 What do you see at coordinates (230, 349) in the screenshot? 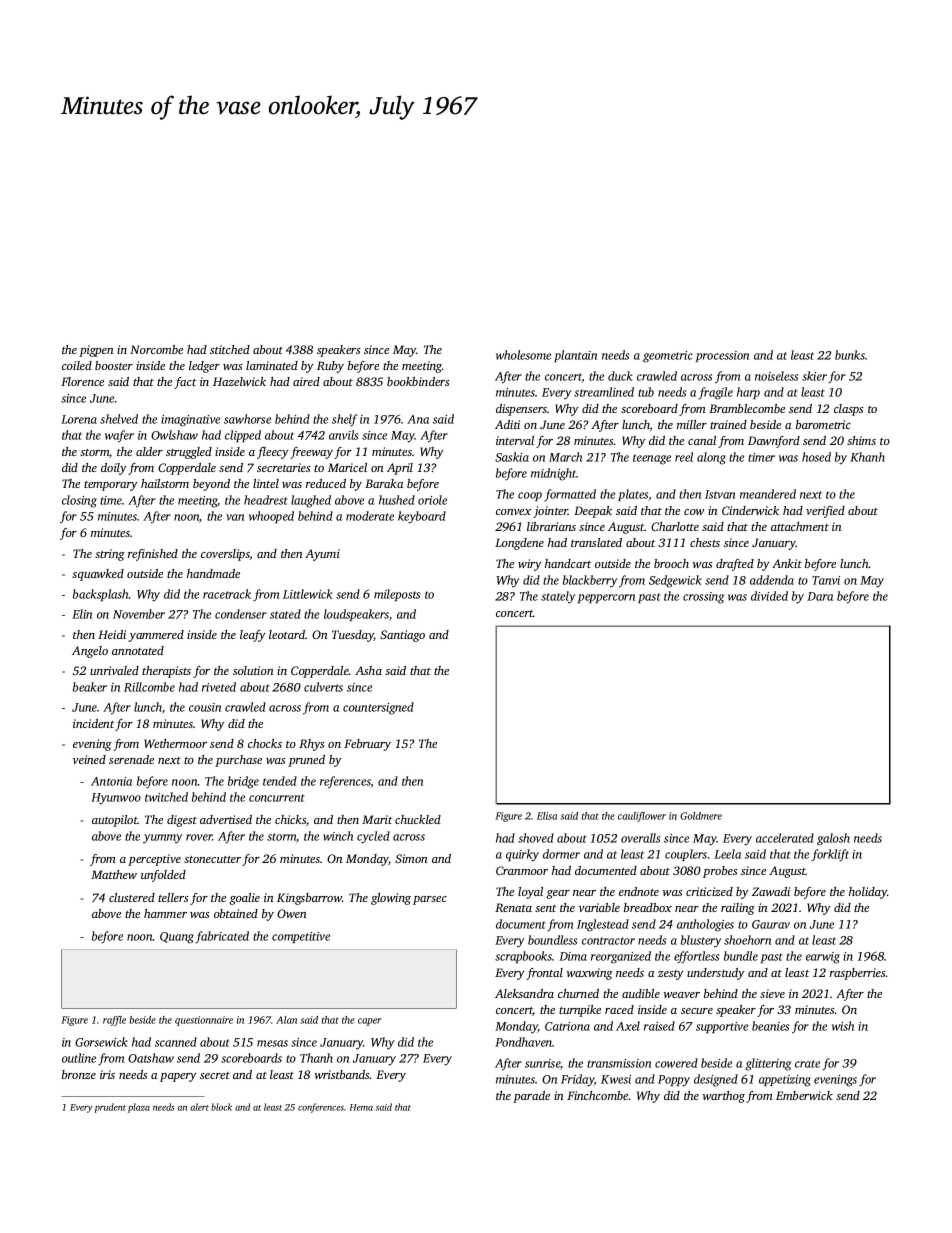
I see `stitched` at bounding box center [230, 349].
